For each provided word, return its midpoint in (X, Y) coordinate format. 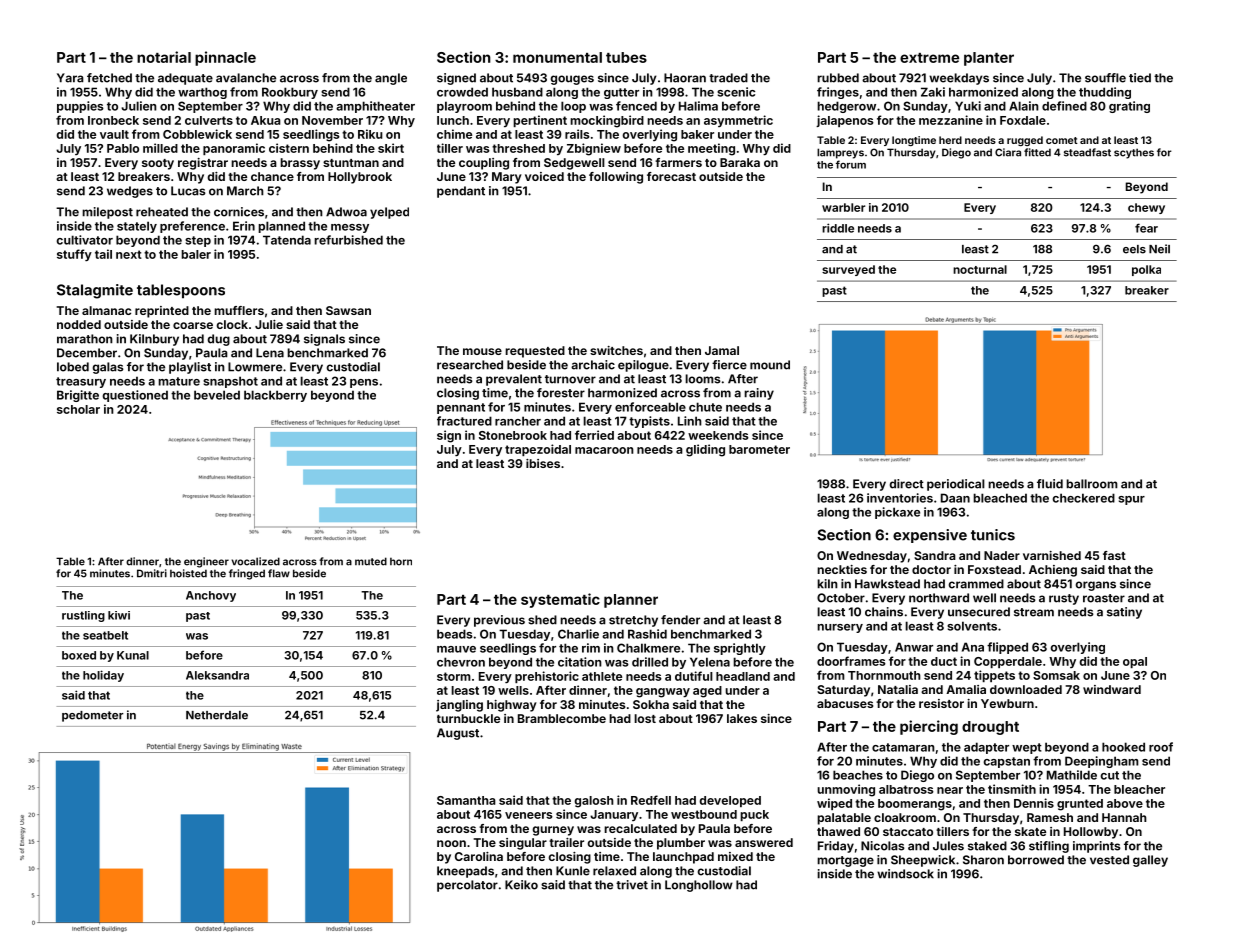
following (616, 178)
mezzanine (951, 120)
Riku (370, 134)
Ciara (1008, 152)
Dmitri (152, 573)
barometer (759, 449)
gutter (621, 93)
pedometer (93, 716)
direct (907, 484)
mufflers (239, 310)
